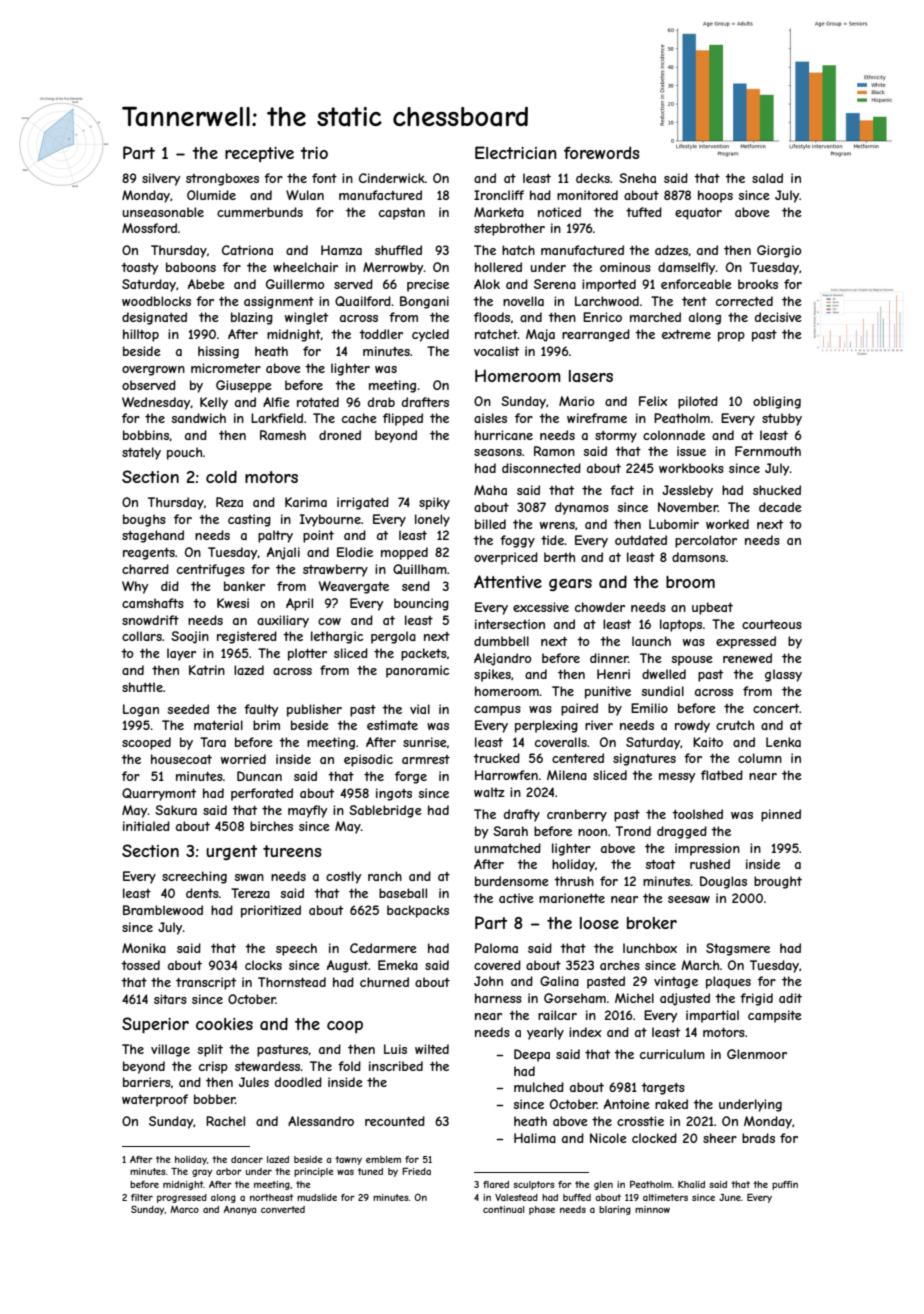 This image has width=924, height=1314. I want to click on salad, so click(767, 178).
